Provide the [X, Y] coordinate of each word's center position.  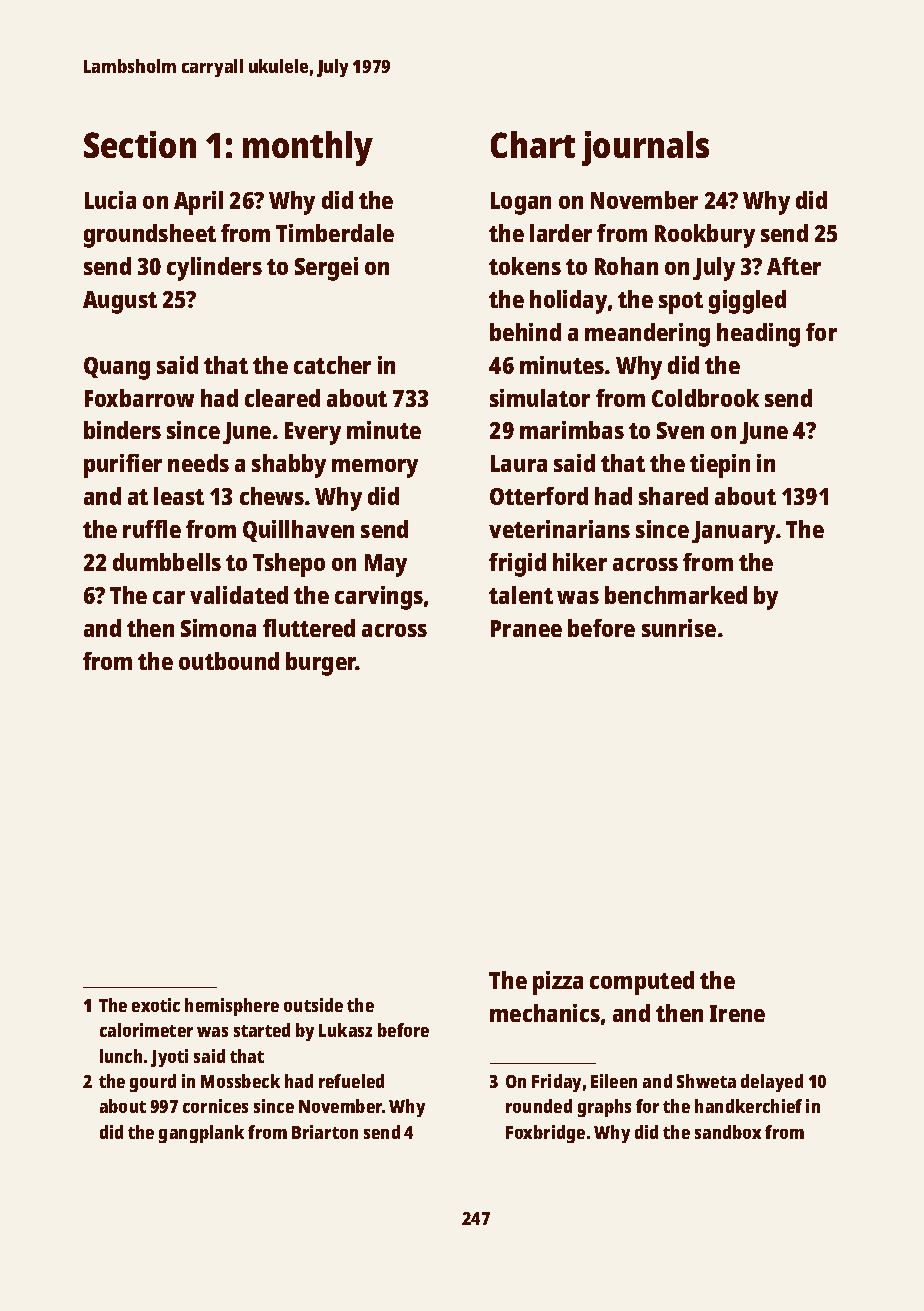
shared [673, 496]
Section [140, 144]
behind [525, 332]
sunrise [679, 628]
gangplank [201, 1134]
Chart [533, 144]
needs [198, 463]
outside [313, 1005]
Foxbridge [545, 1134]
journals [645, 148]
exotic [156, 1005]
